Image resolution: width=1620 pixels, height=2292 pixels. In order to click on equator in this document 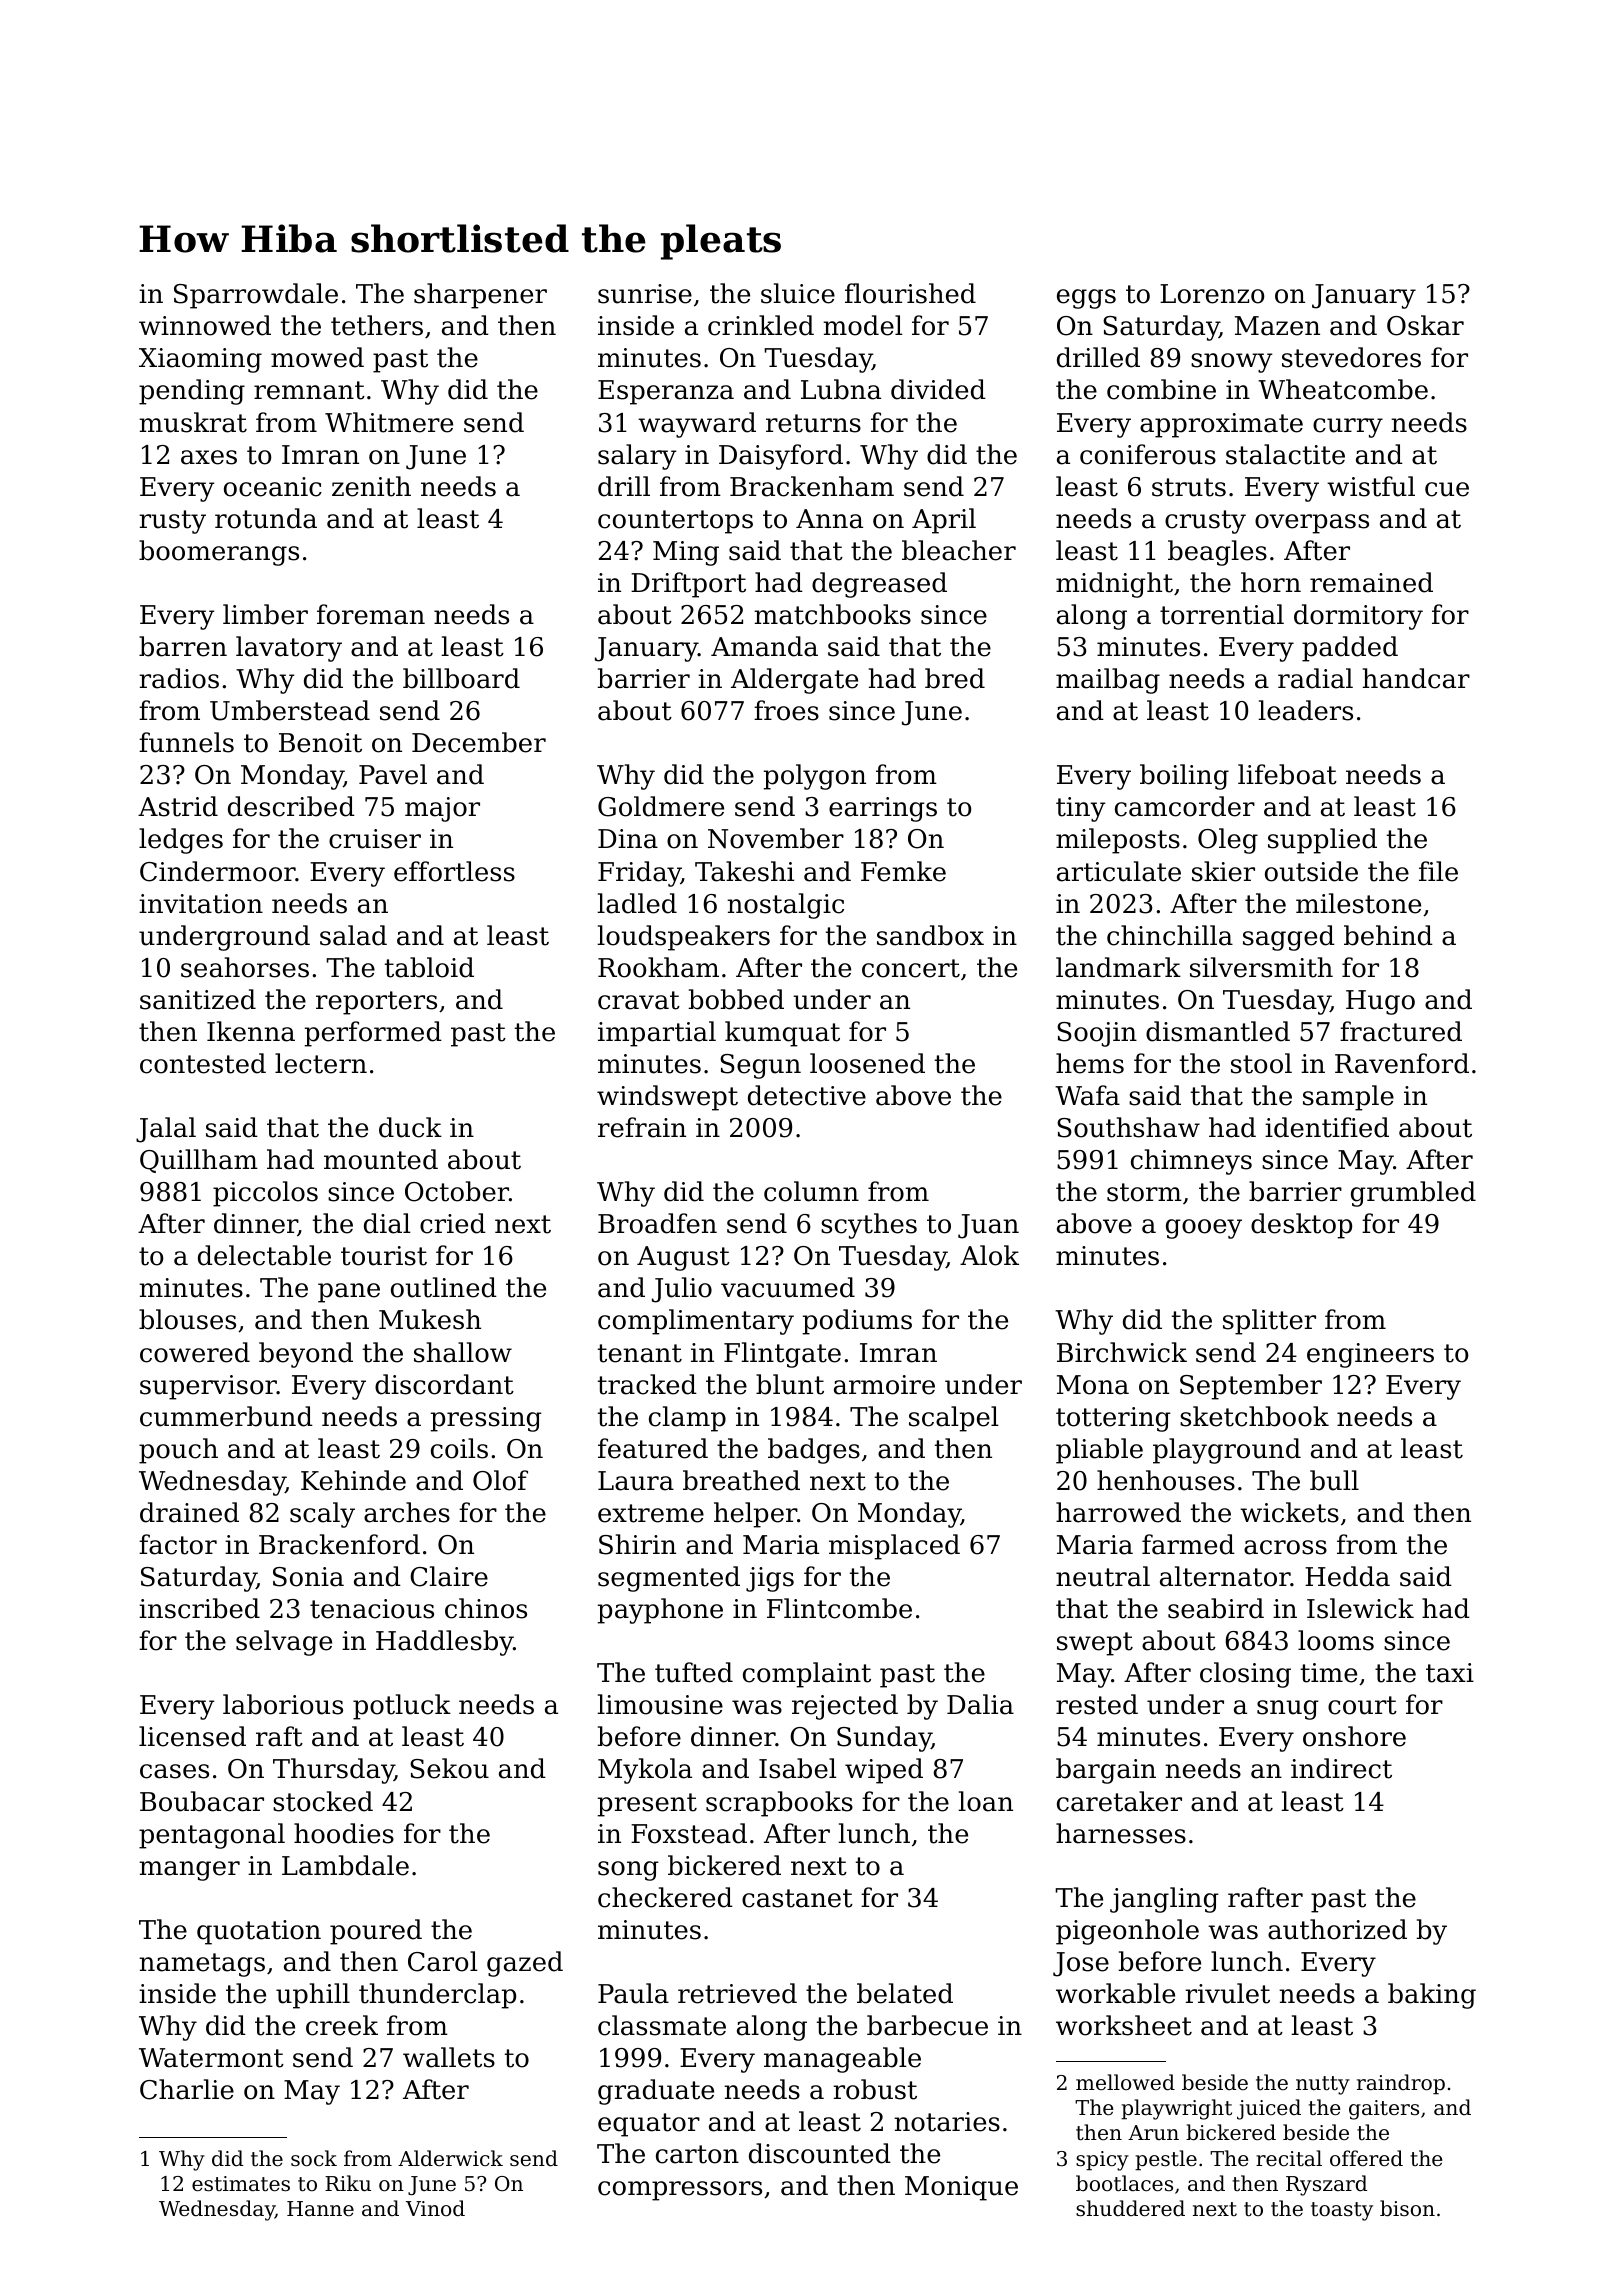, I will do `click(649, 2125)`.
